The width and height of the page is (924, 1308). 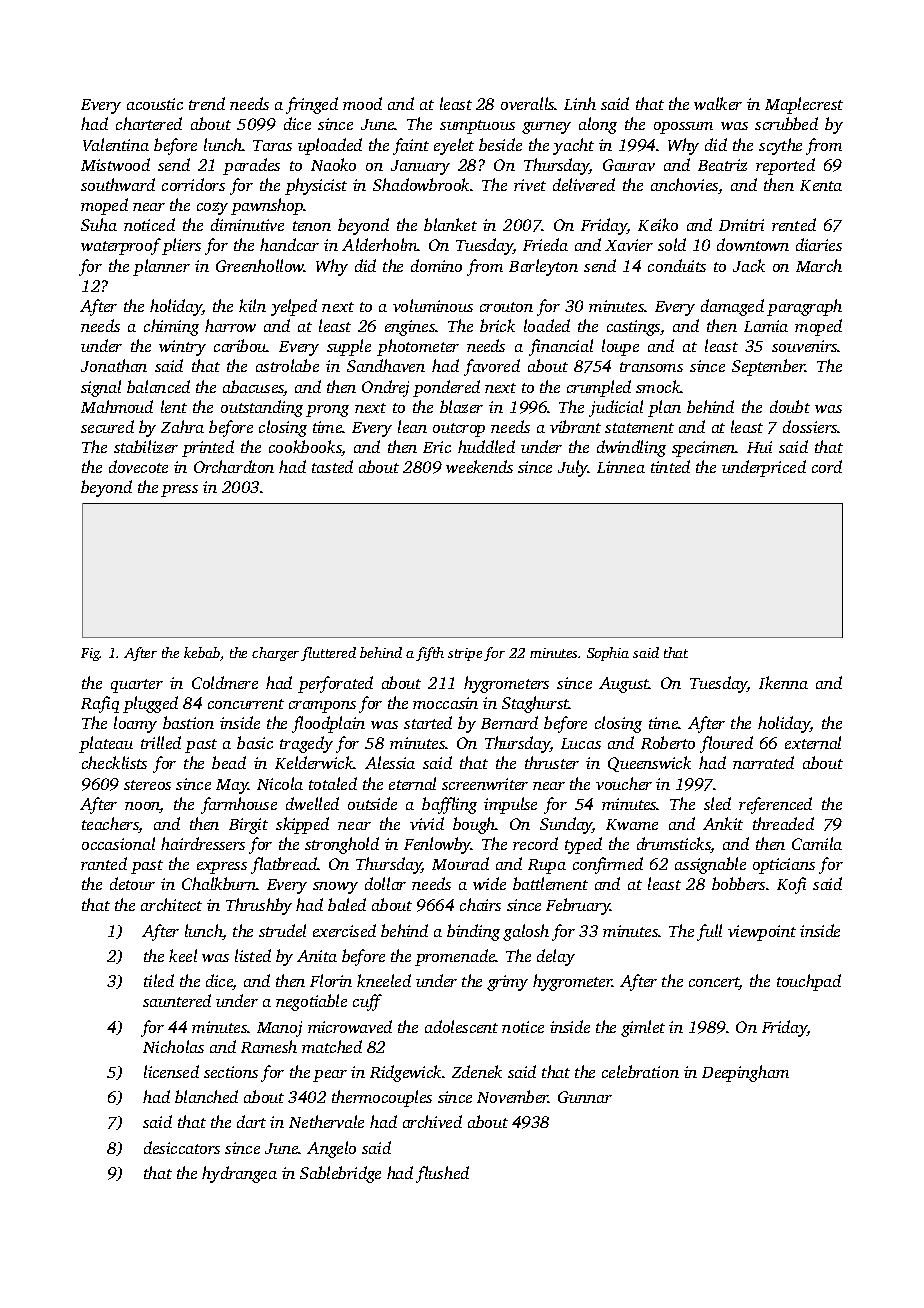 What do you see at coordinates (312, 105) in the page?
I see `fringed` at bounding box center [312, 105].
